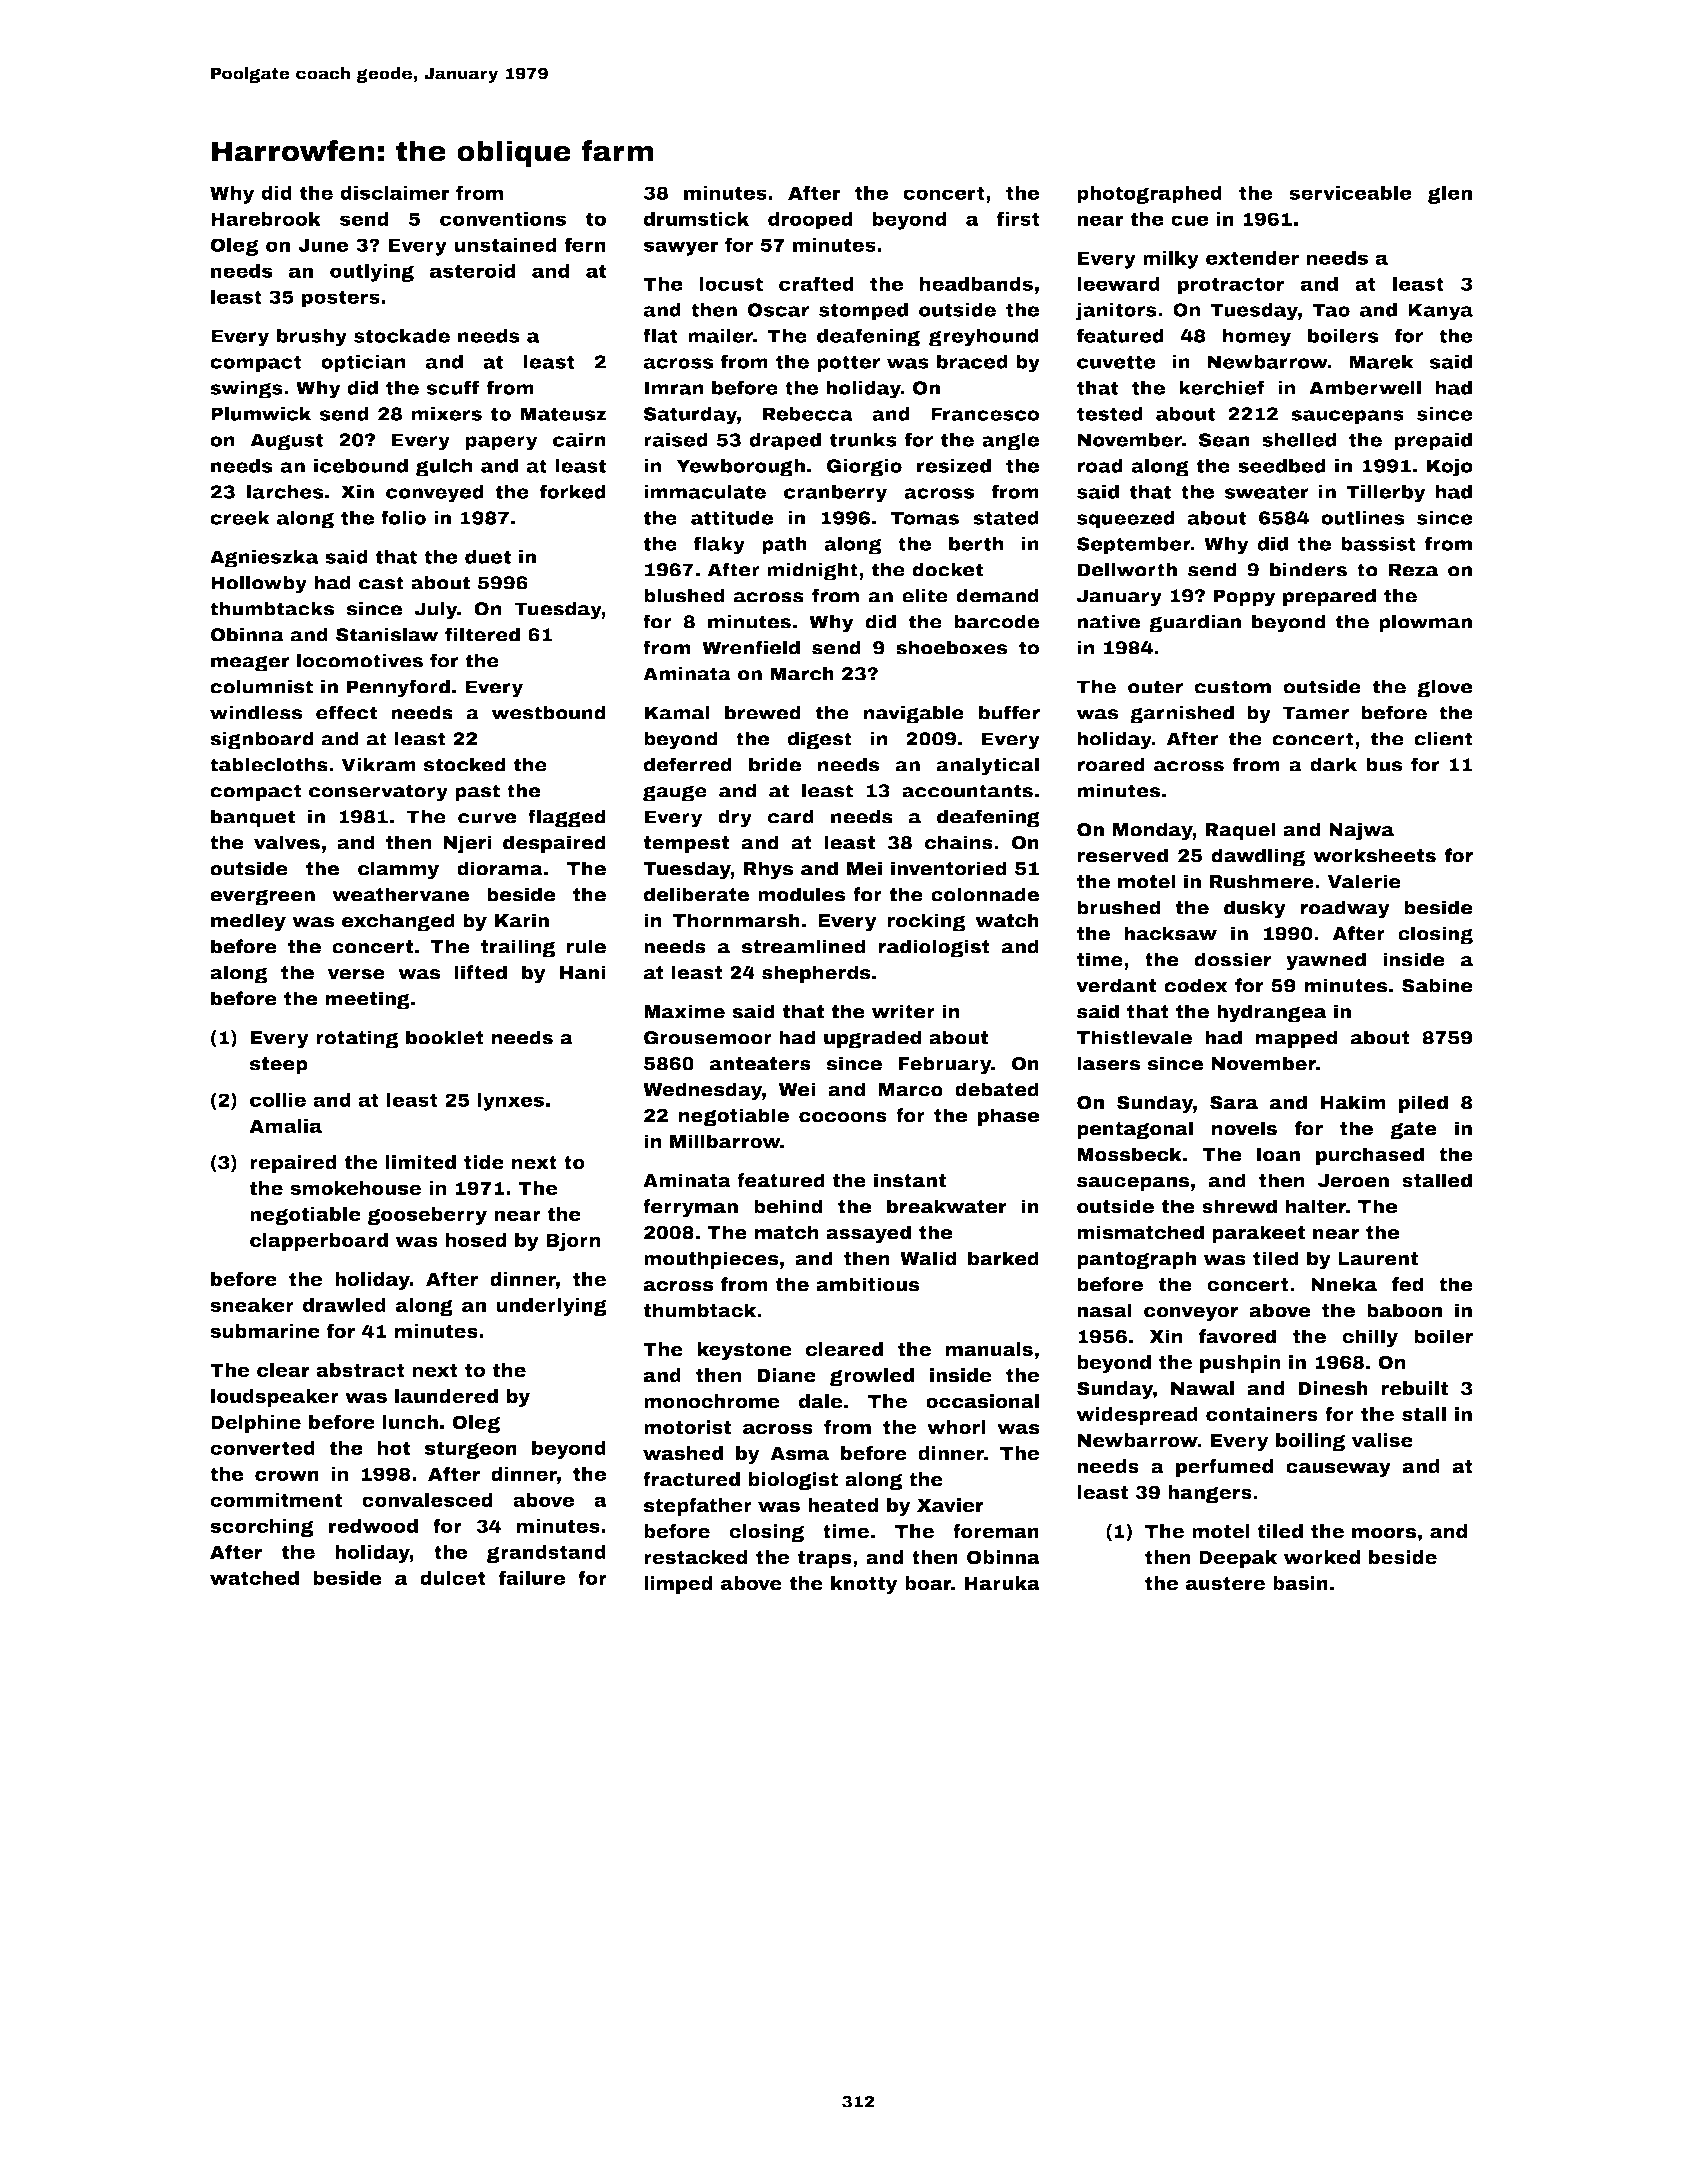 This screenshot has width=1683, height=2178. Describe the element at coordinates (1443, 738) in the screenshot. I see `client` at that location.
